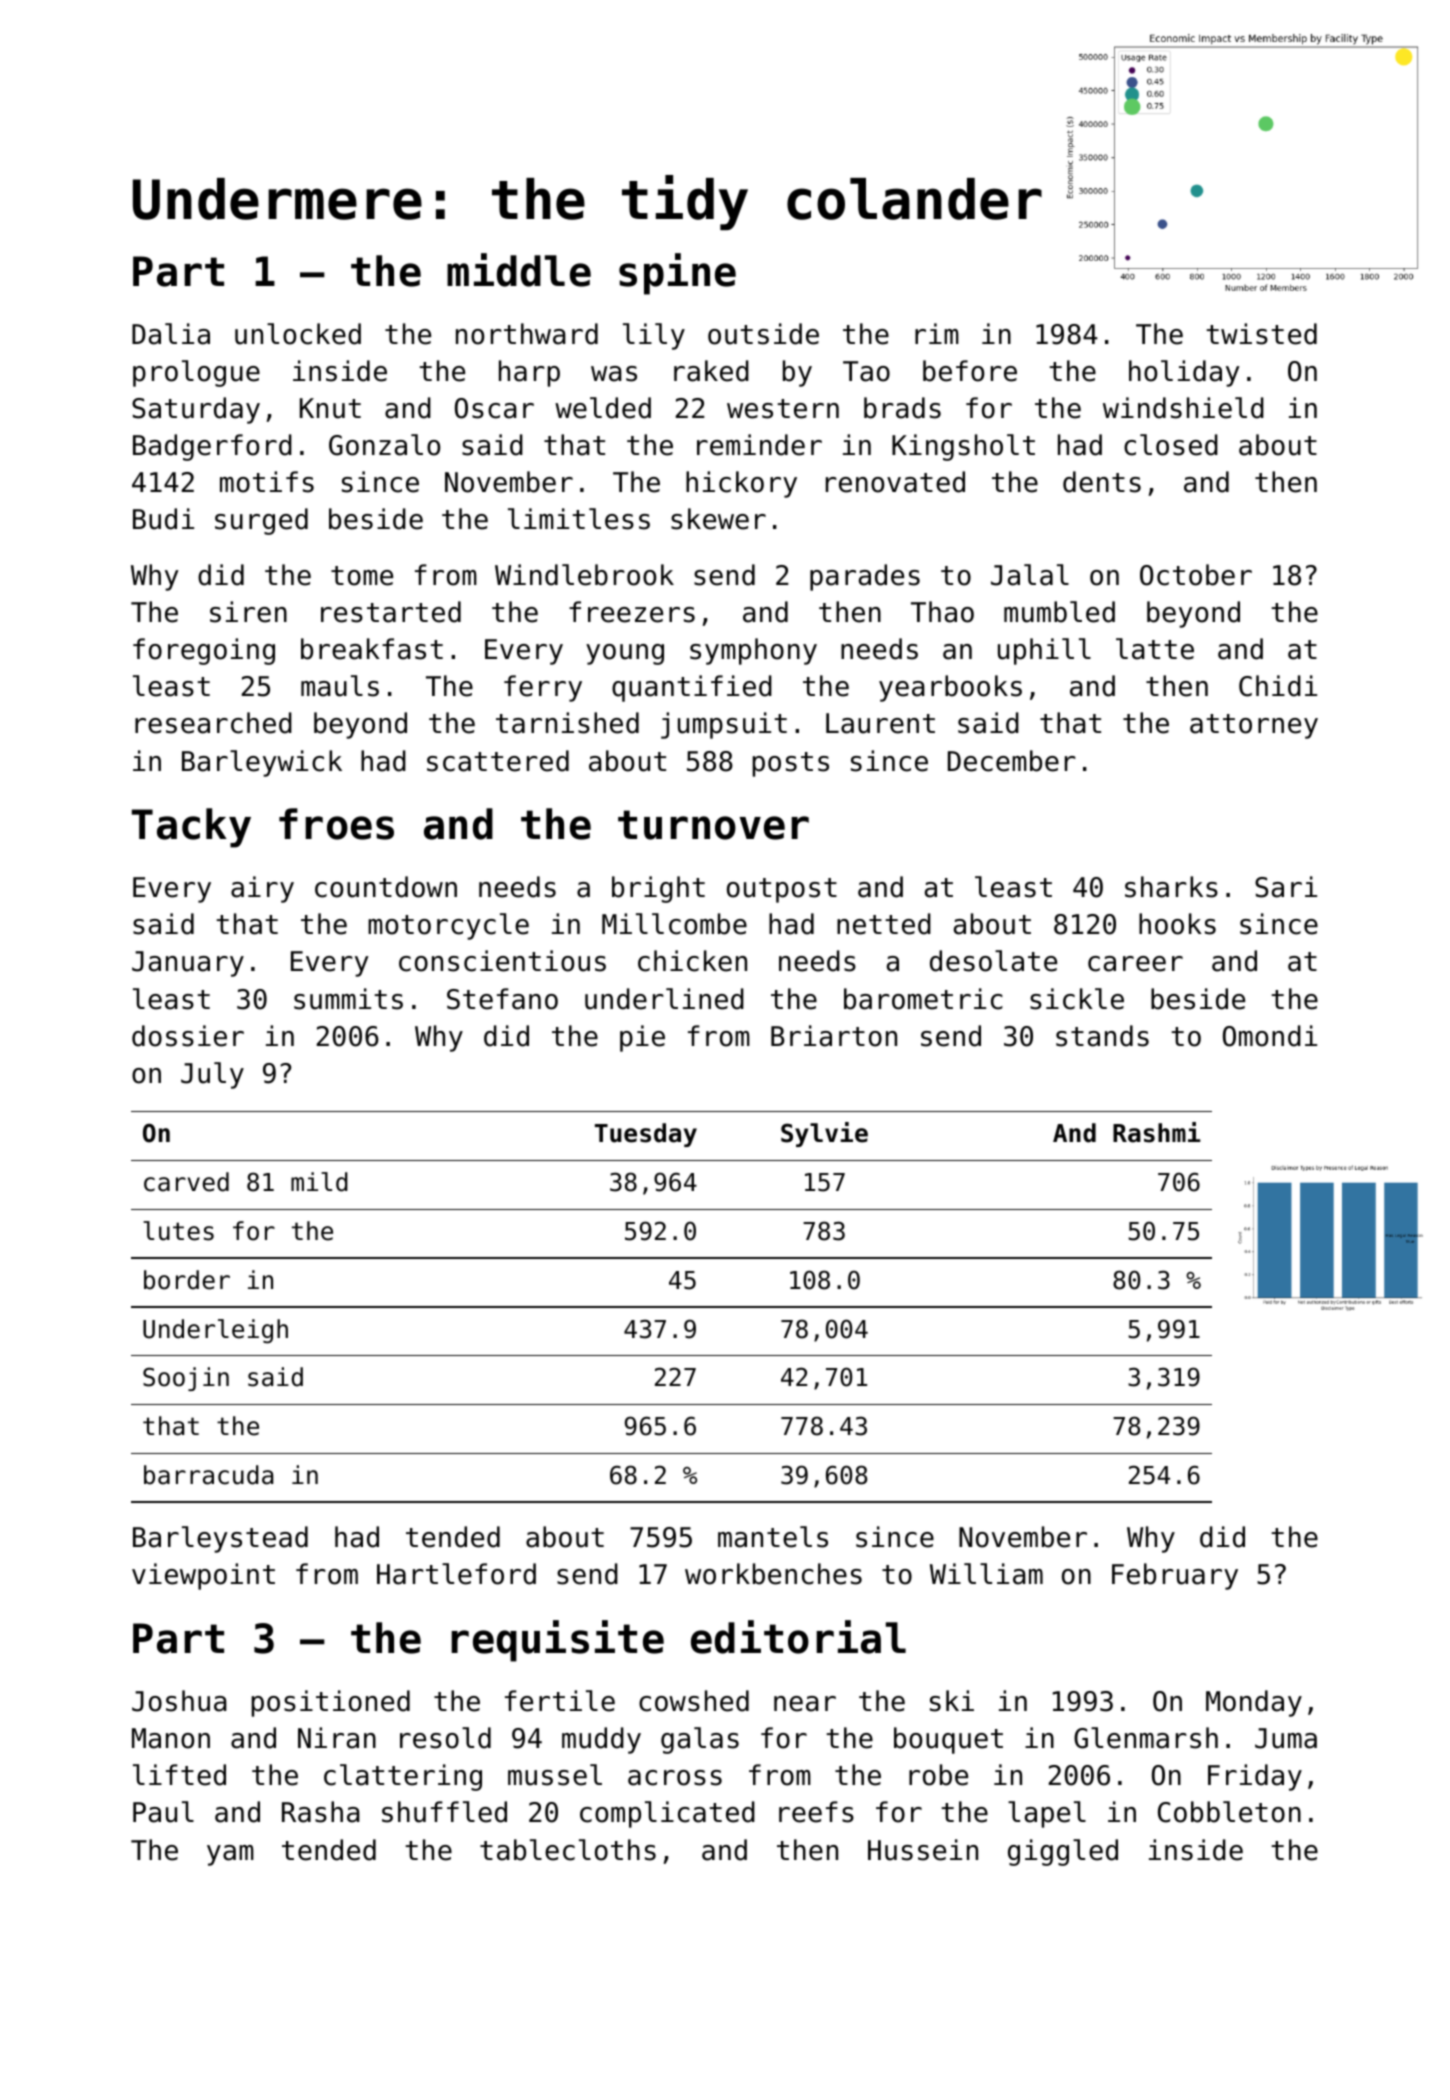  Describe the element at coordinates (824, 1134) in the screenshot. I see `Sylvie` at that location.
